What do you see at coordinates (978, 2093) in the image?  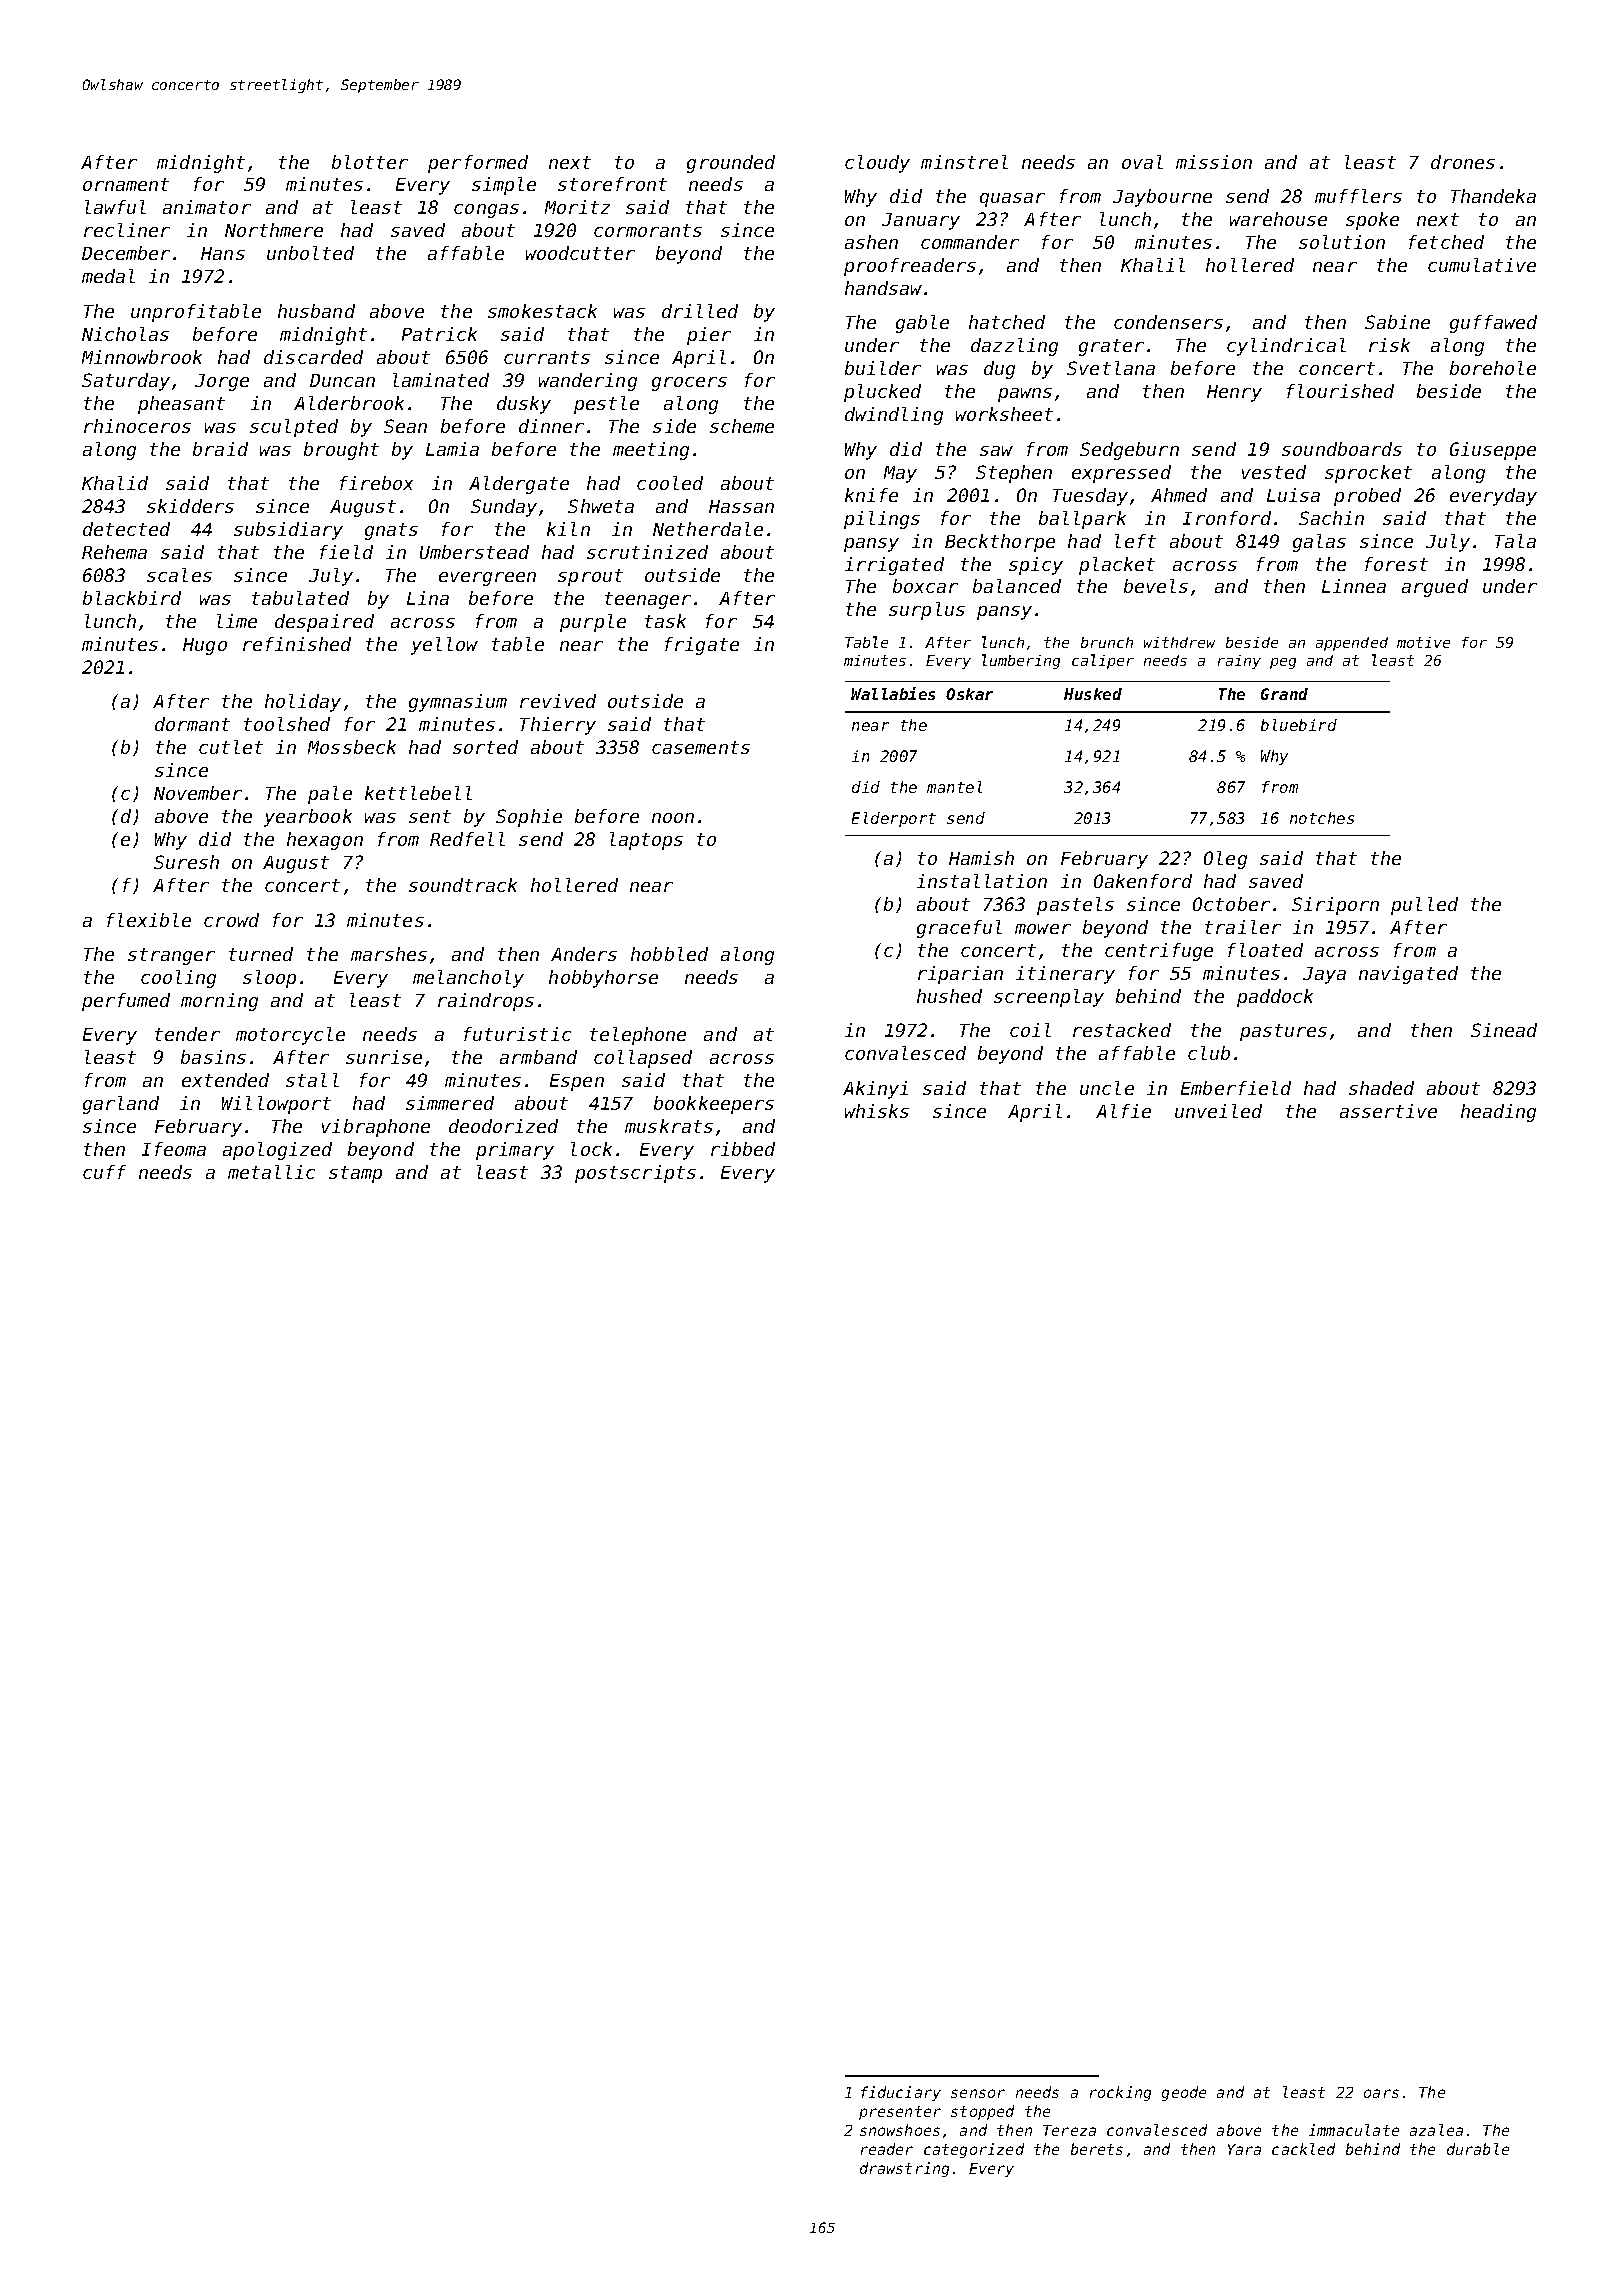 I see `sensor` at bounding box center [978, 2093].
